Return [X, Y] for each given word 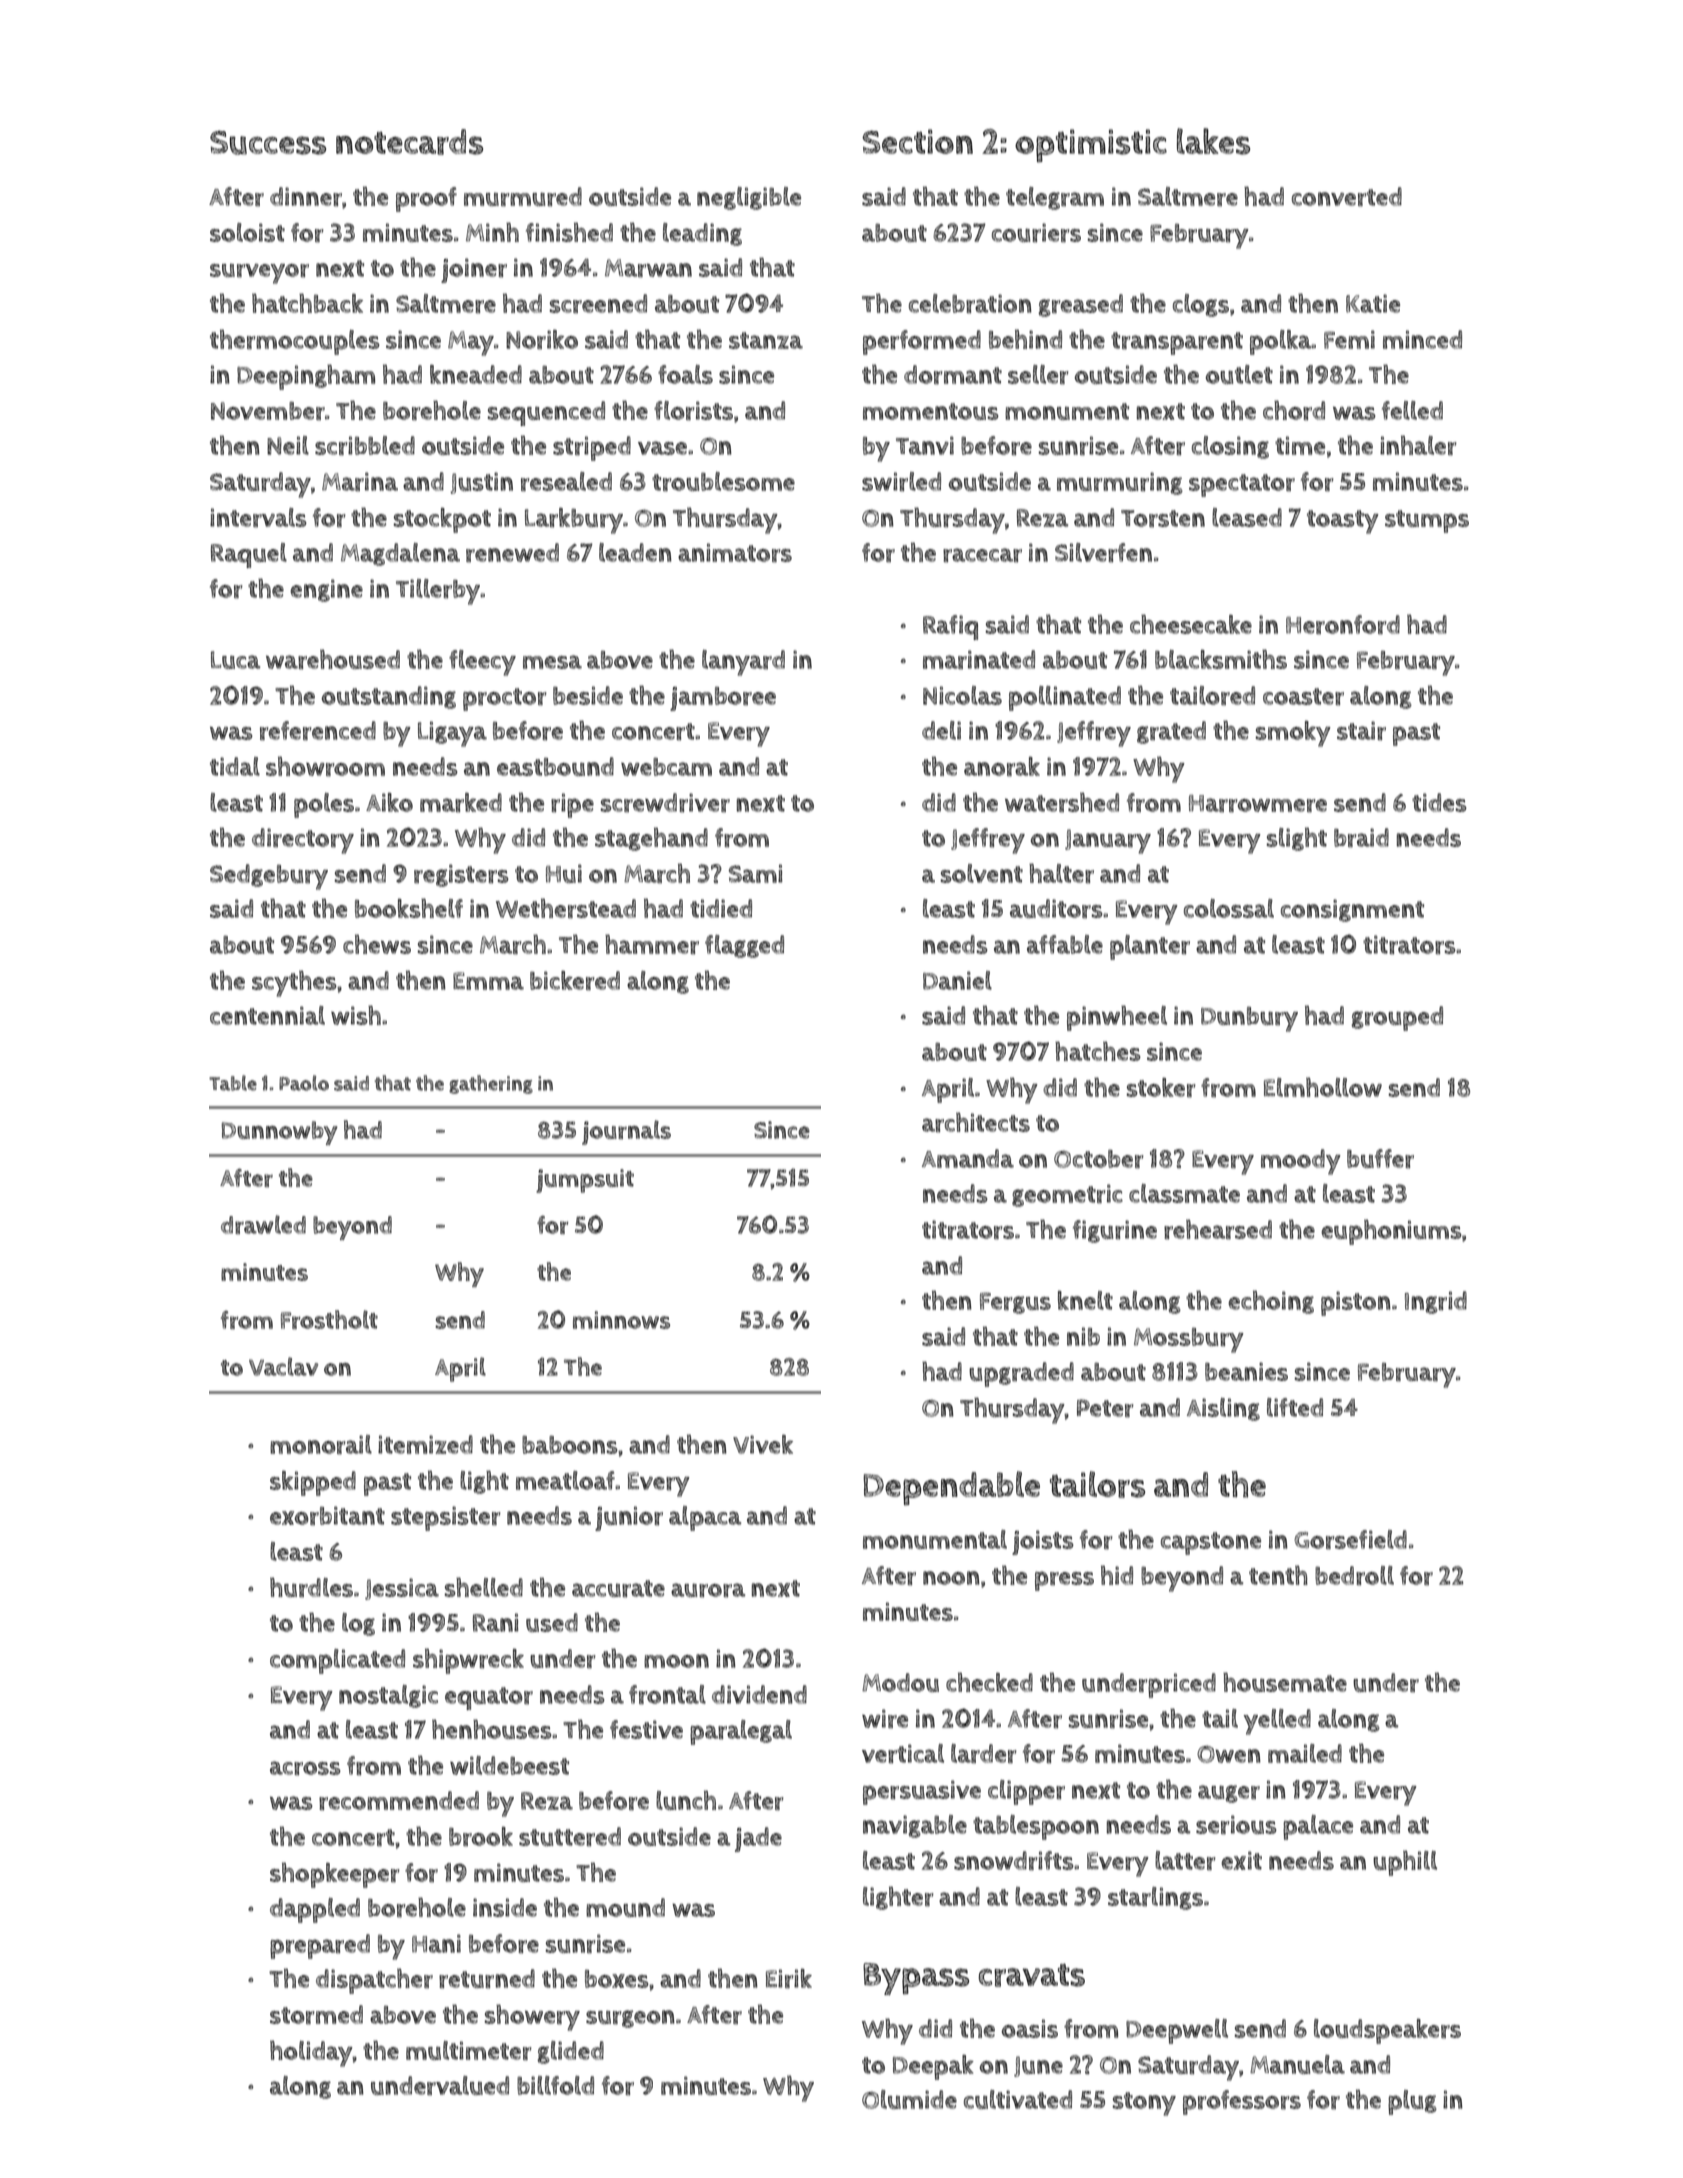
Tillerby [438, 592]
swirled [901, 482]
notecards [409, 142]
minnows [621, 1320]
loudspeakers [1387, 2031]
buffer [1380, 1159]
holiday [311, 2053]
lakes [1213, 141]
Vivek [763, 1444]
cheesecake [1191, 624]
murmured [523, 197]
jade [758, 1839]
